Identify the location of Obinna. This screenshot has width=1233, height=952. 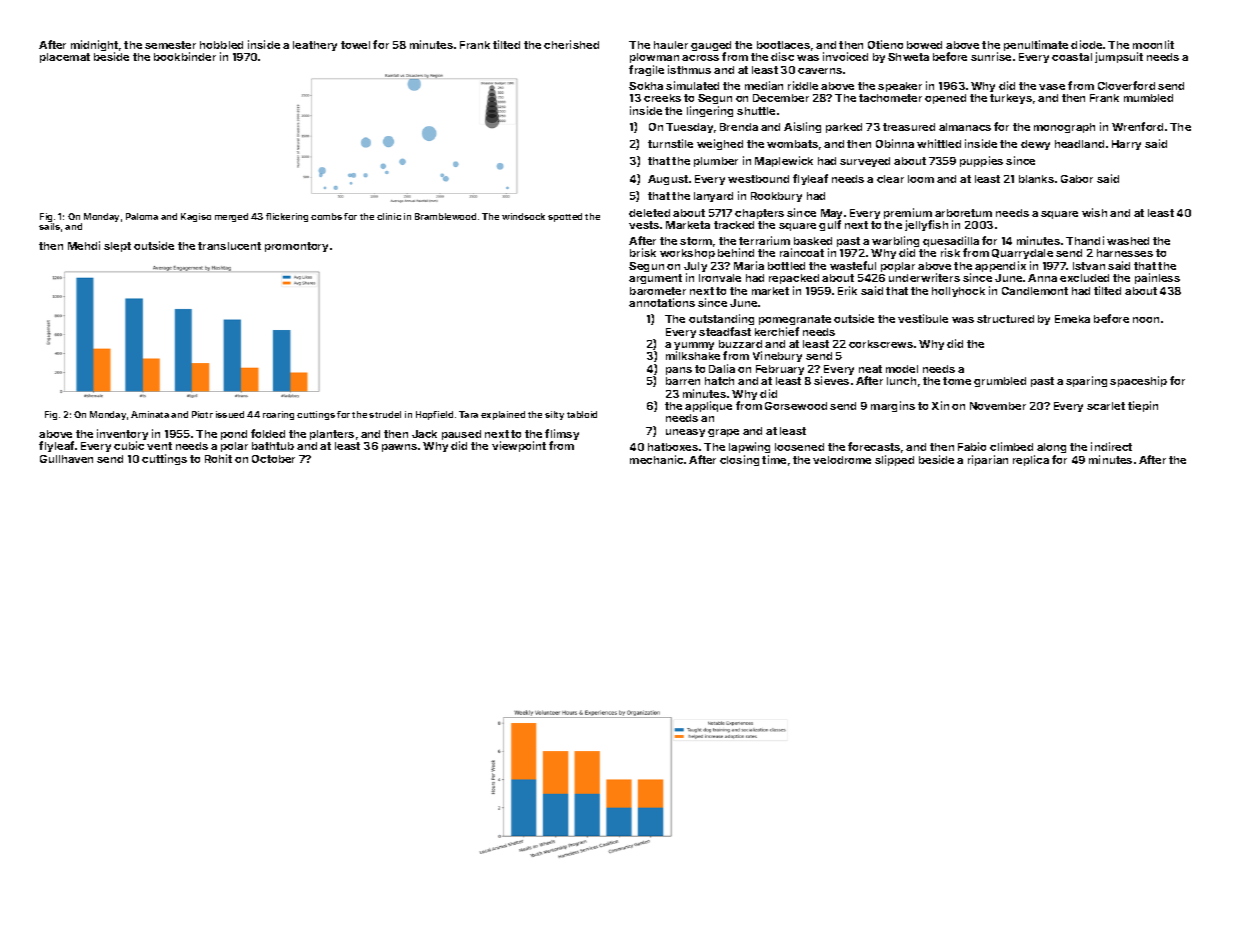
(895, 143).
